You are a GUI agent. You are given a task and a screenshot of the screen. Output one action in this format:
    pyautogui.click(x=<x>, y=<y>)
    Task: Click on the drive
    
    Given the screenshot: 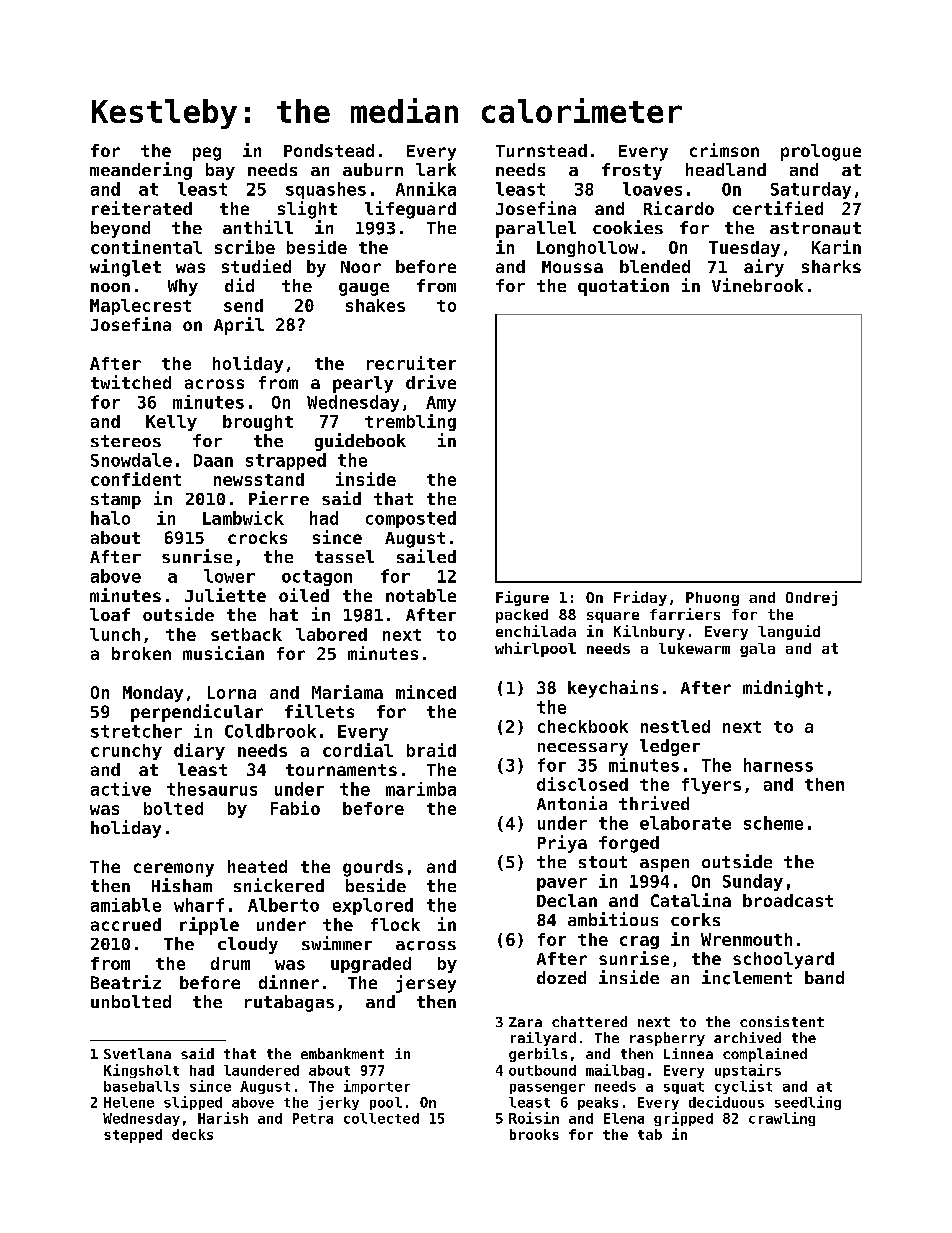 What is the action you would take?
    pyautogui.click(x=431, y=382)
